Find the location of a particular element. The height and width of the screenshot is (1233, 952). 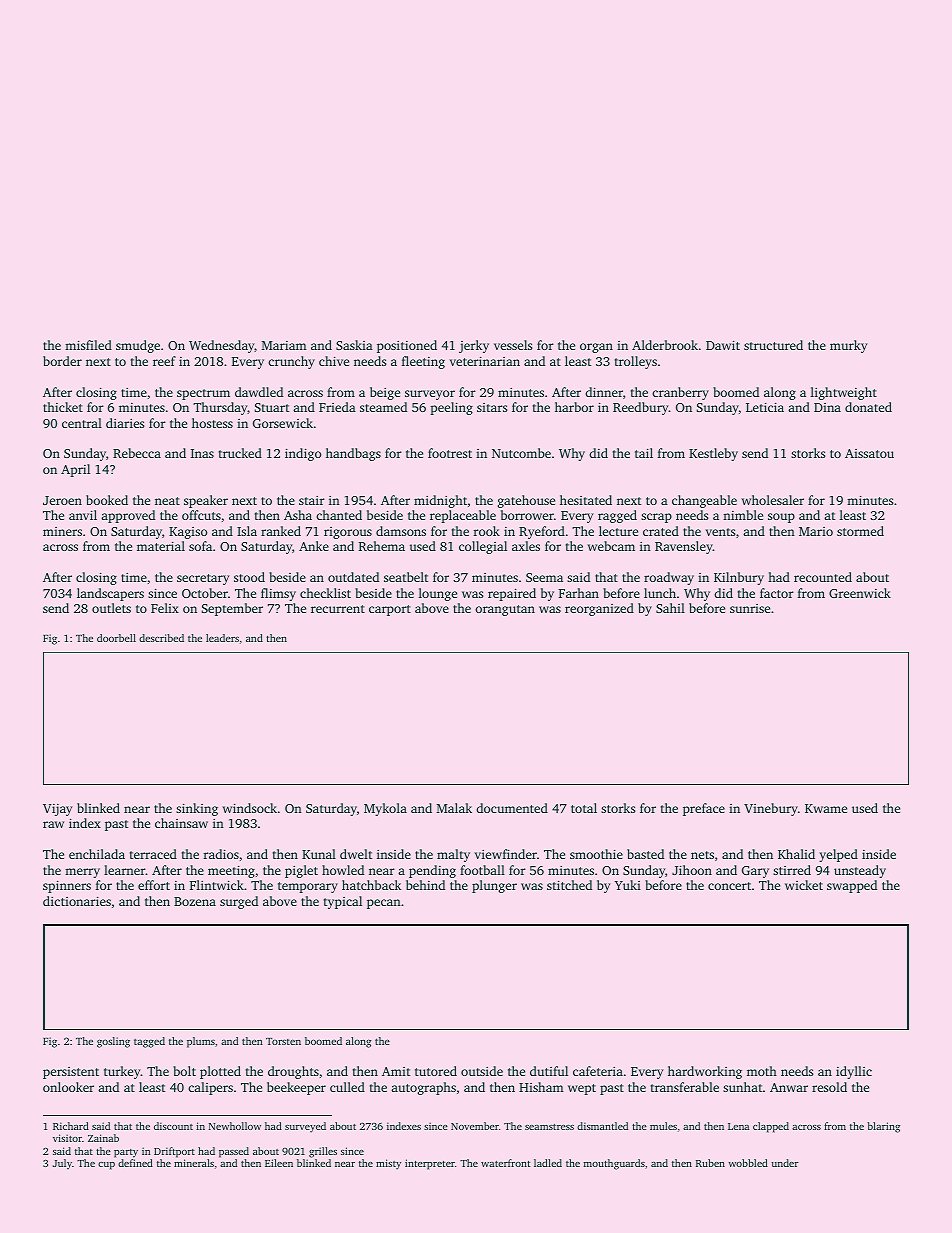

stormed is located at coordinates (860, 531).
